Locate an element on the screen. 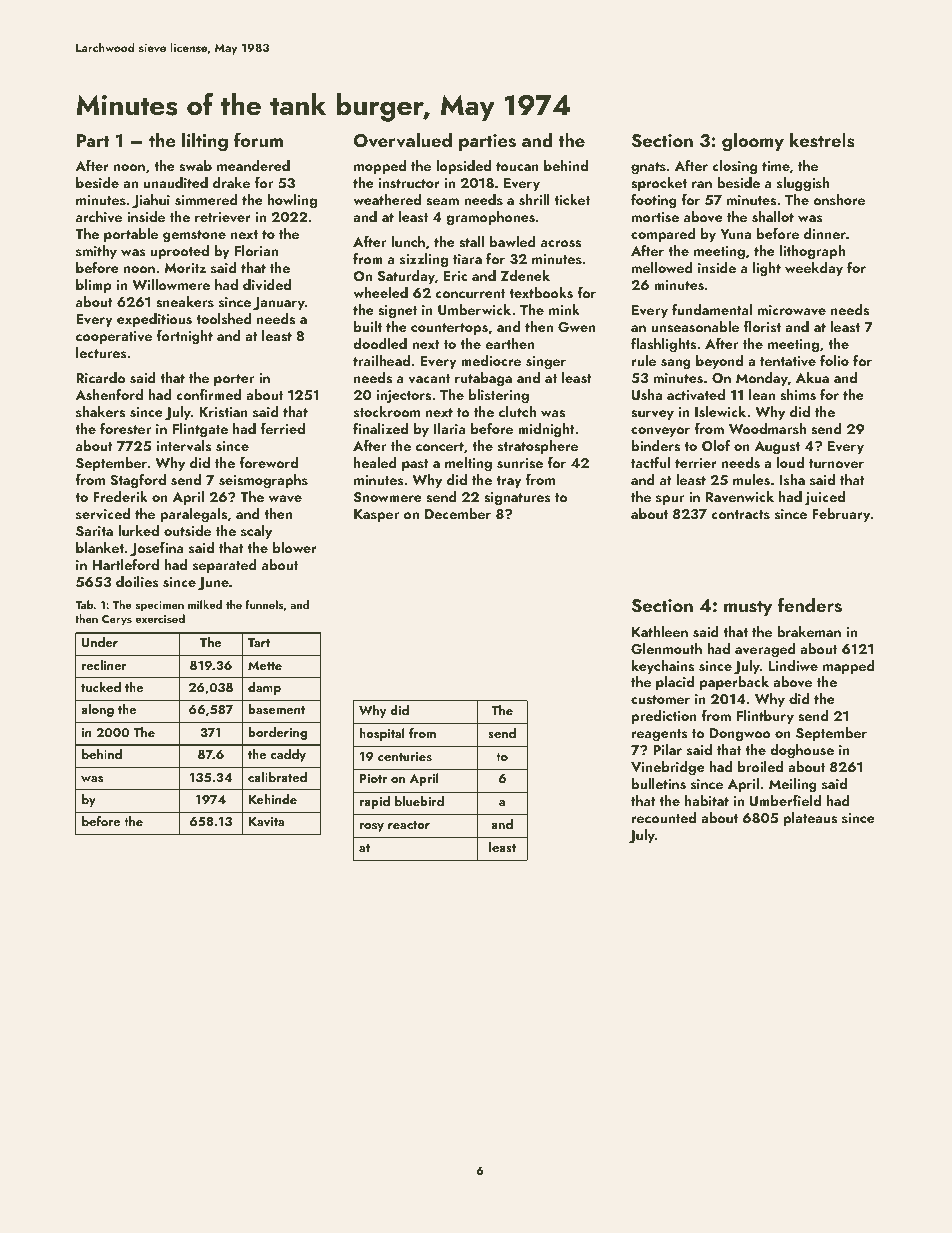 Image resolution: width=952 pixels, height=1233 pixels. folio is located at coordinates (834, 360).
